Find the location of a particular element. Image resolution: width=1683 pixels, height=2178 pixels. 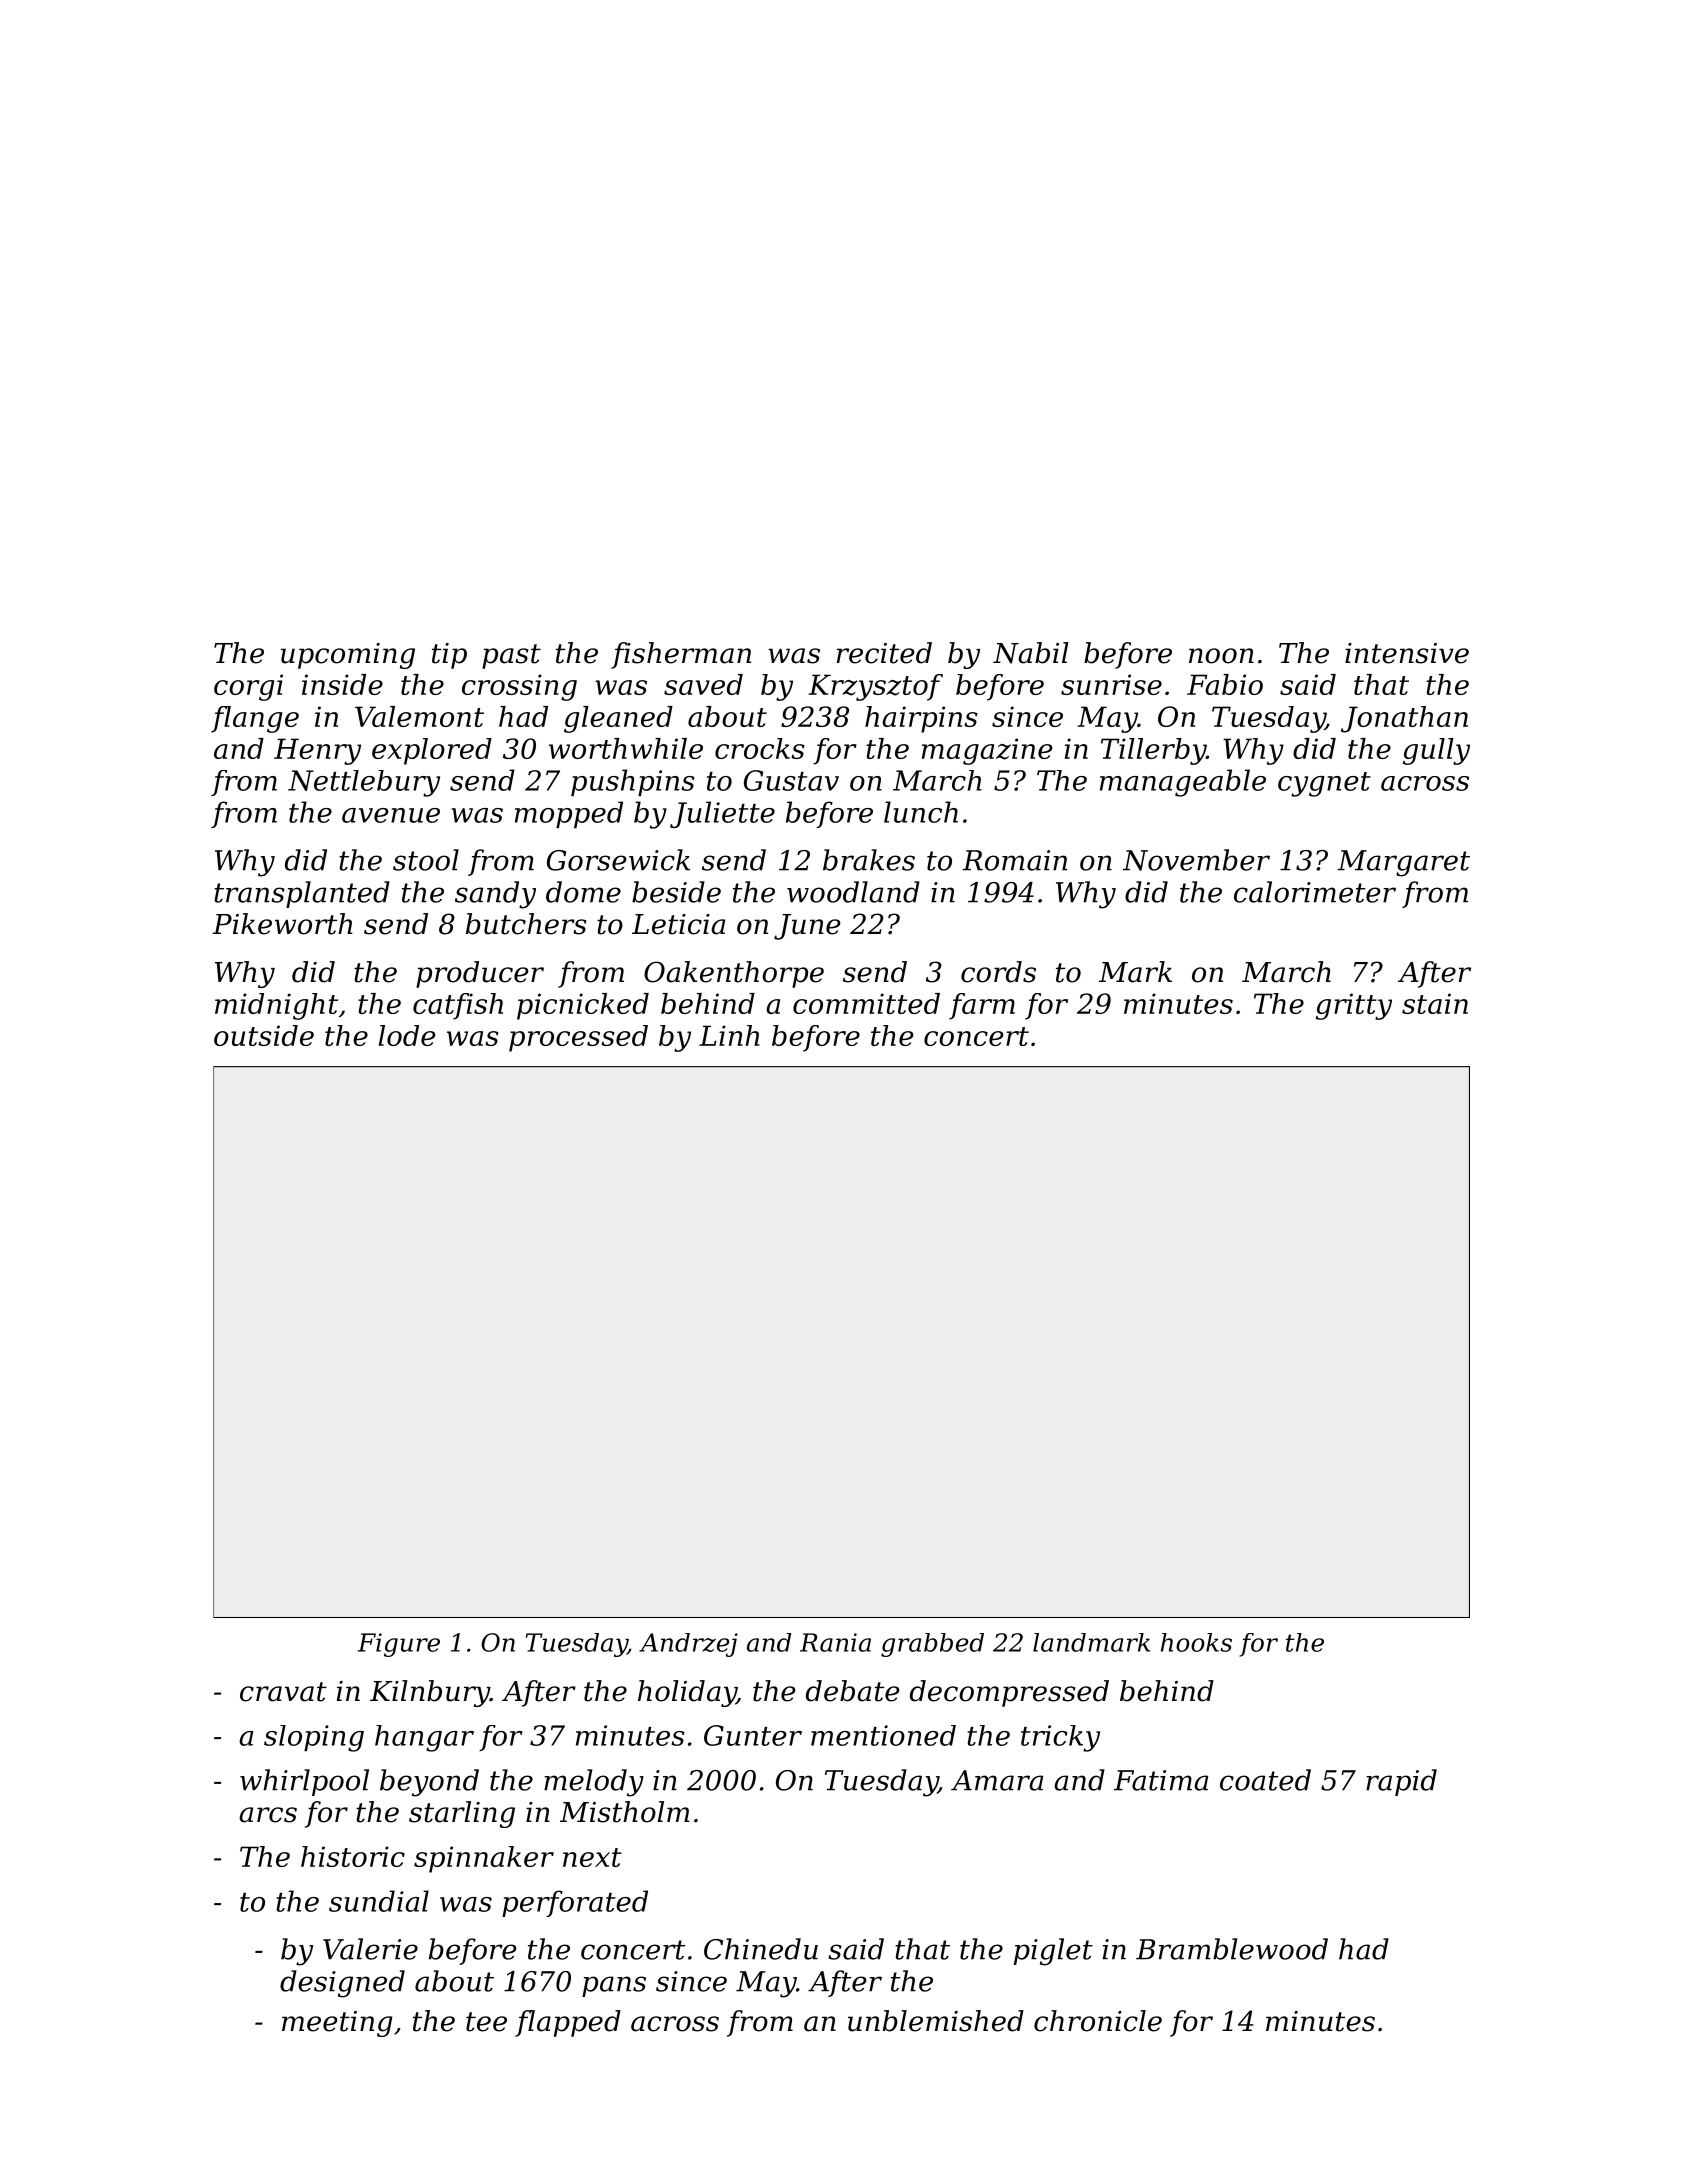

meeting is located at coordinates (337, 2024).
